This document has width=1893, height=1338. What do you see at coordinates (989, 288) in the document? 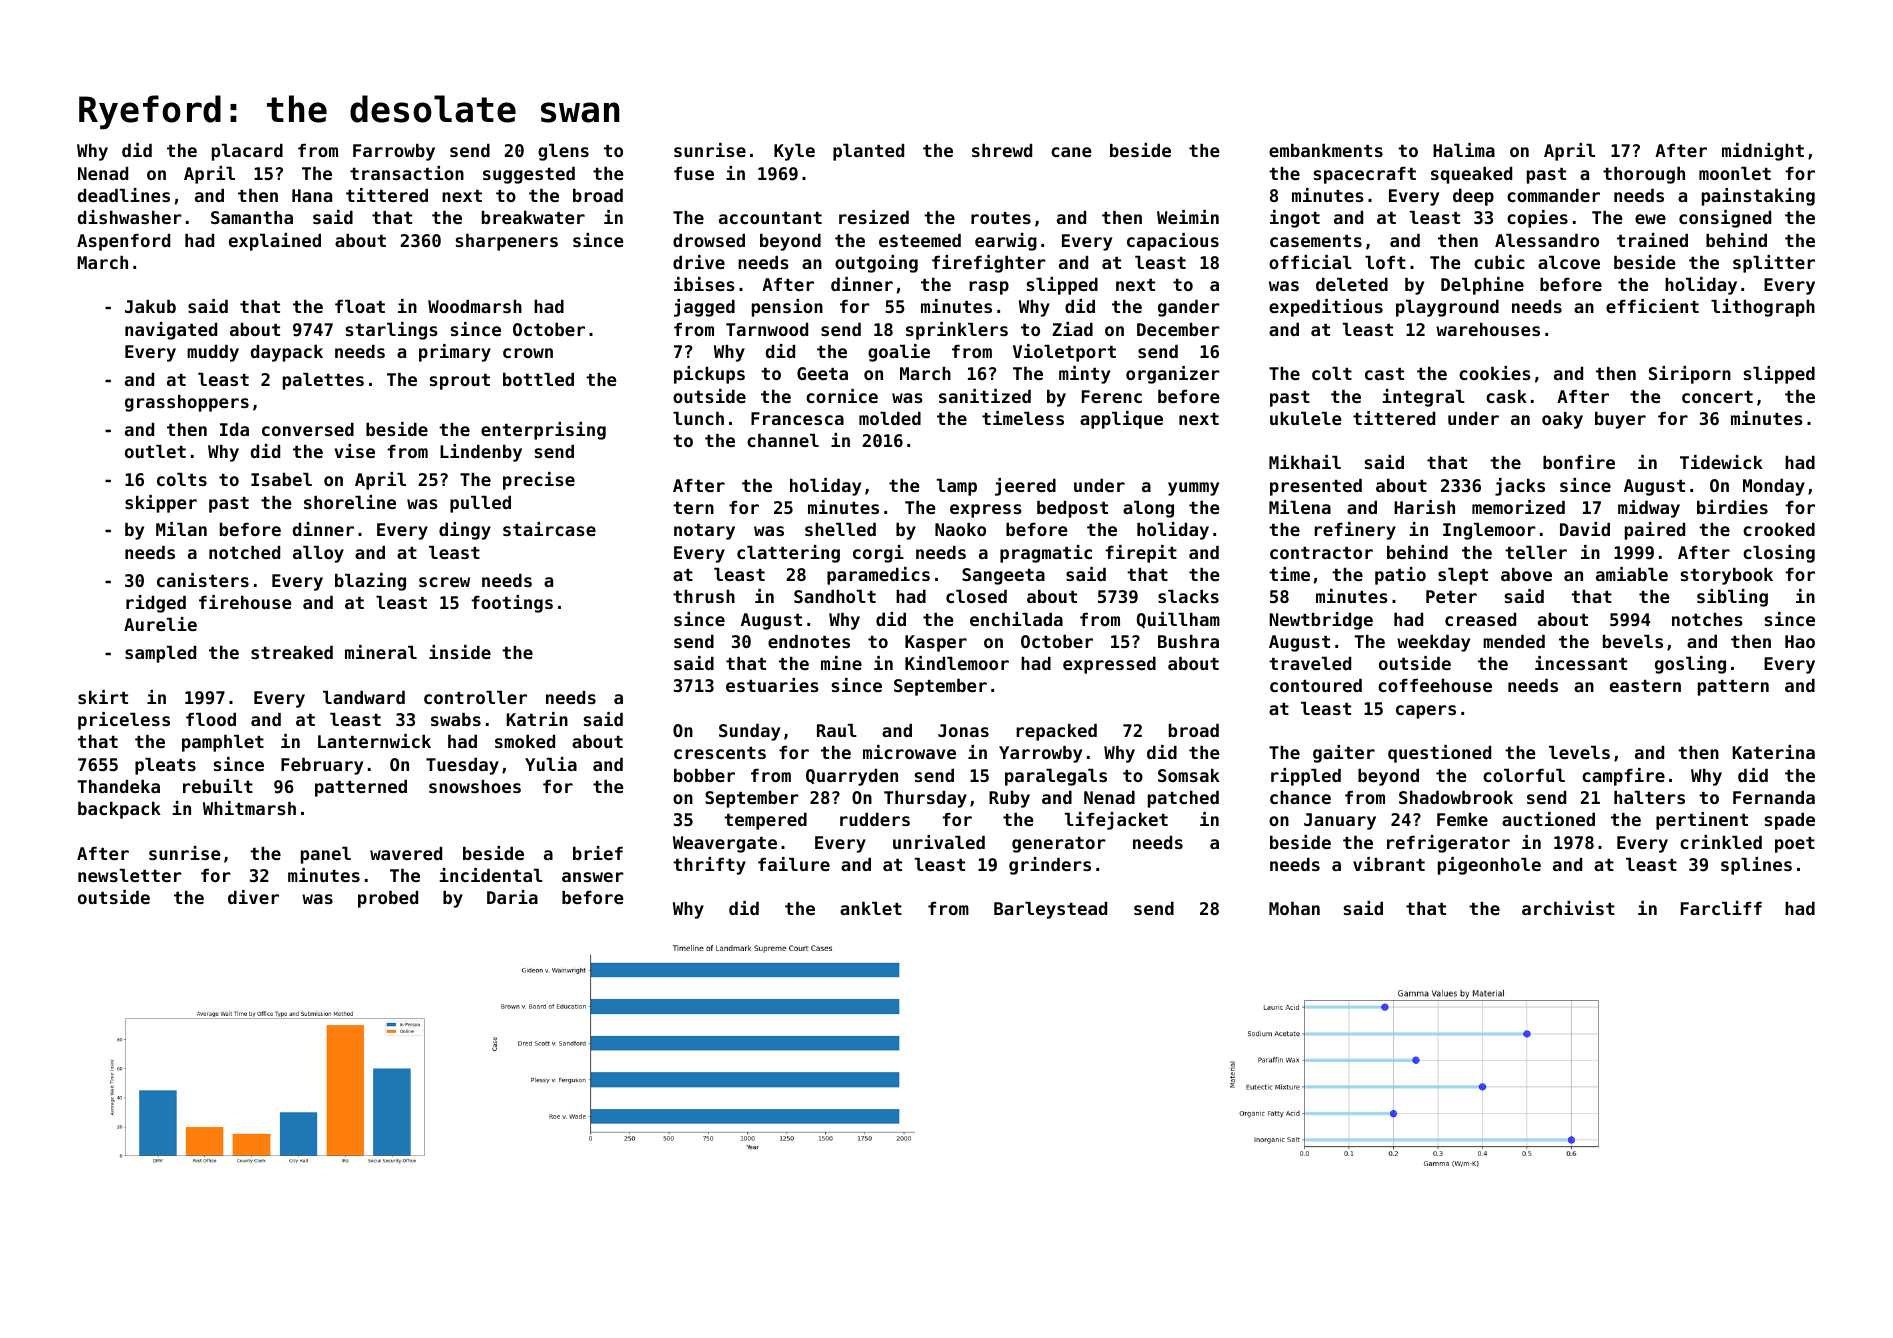
I see `rasp` at bounding box center [989, 288].
